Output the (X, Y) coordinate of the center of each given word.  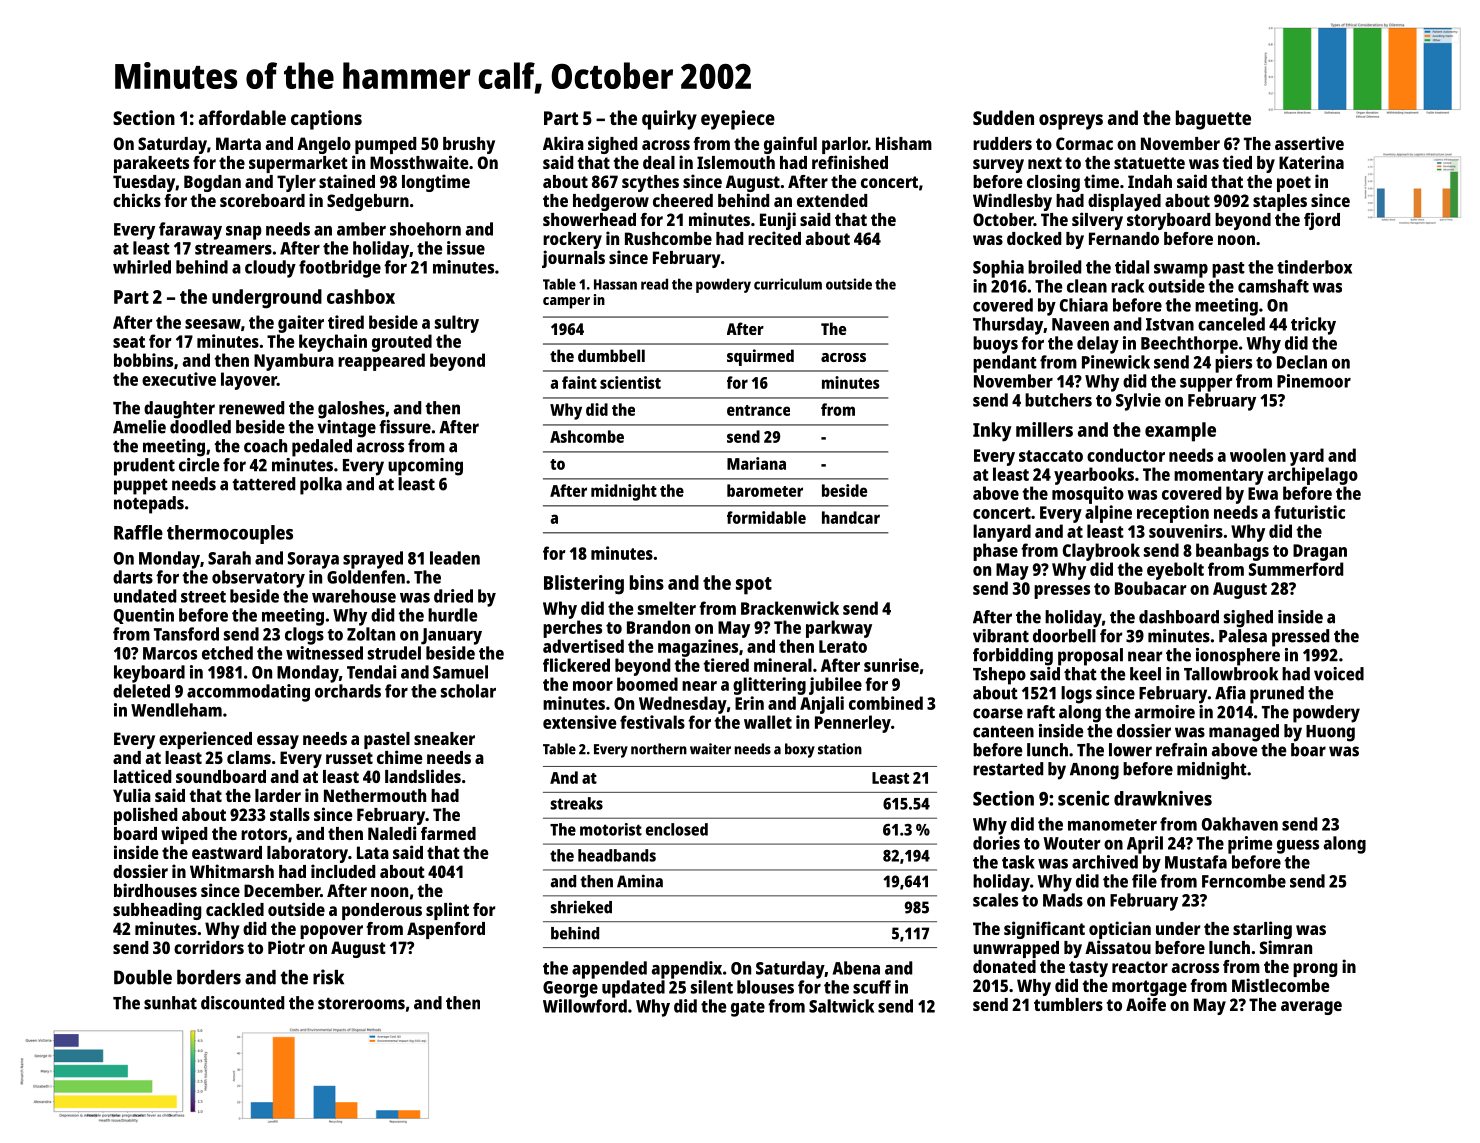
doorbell (1064, 636)
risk (328, 977)
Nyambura (294, 362)
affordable (242, 117)
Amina (640, 881)
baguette (1213, 120)
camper (566, 303)
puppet (141, 487)
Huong (1330, 733)
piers (1233, 364)
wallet (768, 722)
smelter (667, 608)
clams (249, 757)
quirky (669, 120)
